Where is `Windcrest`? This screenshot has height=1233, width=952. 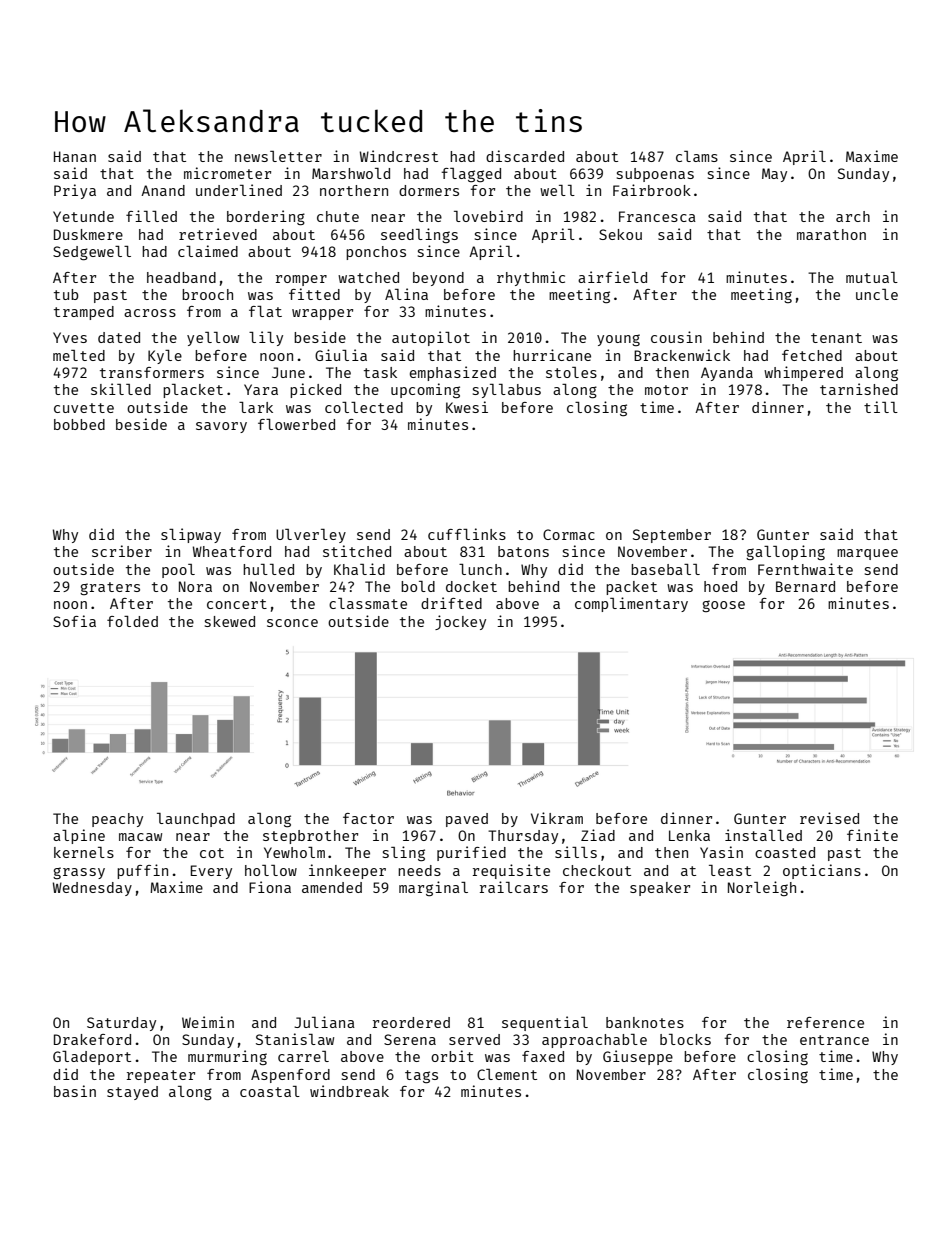
Windcrest is located at coordinates (399, 156).
